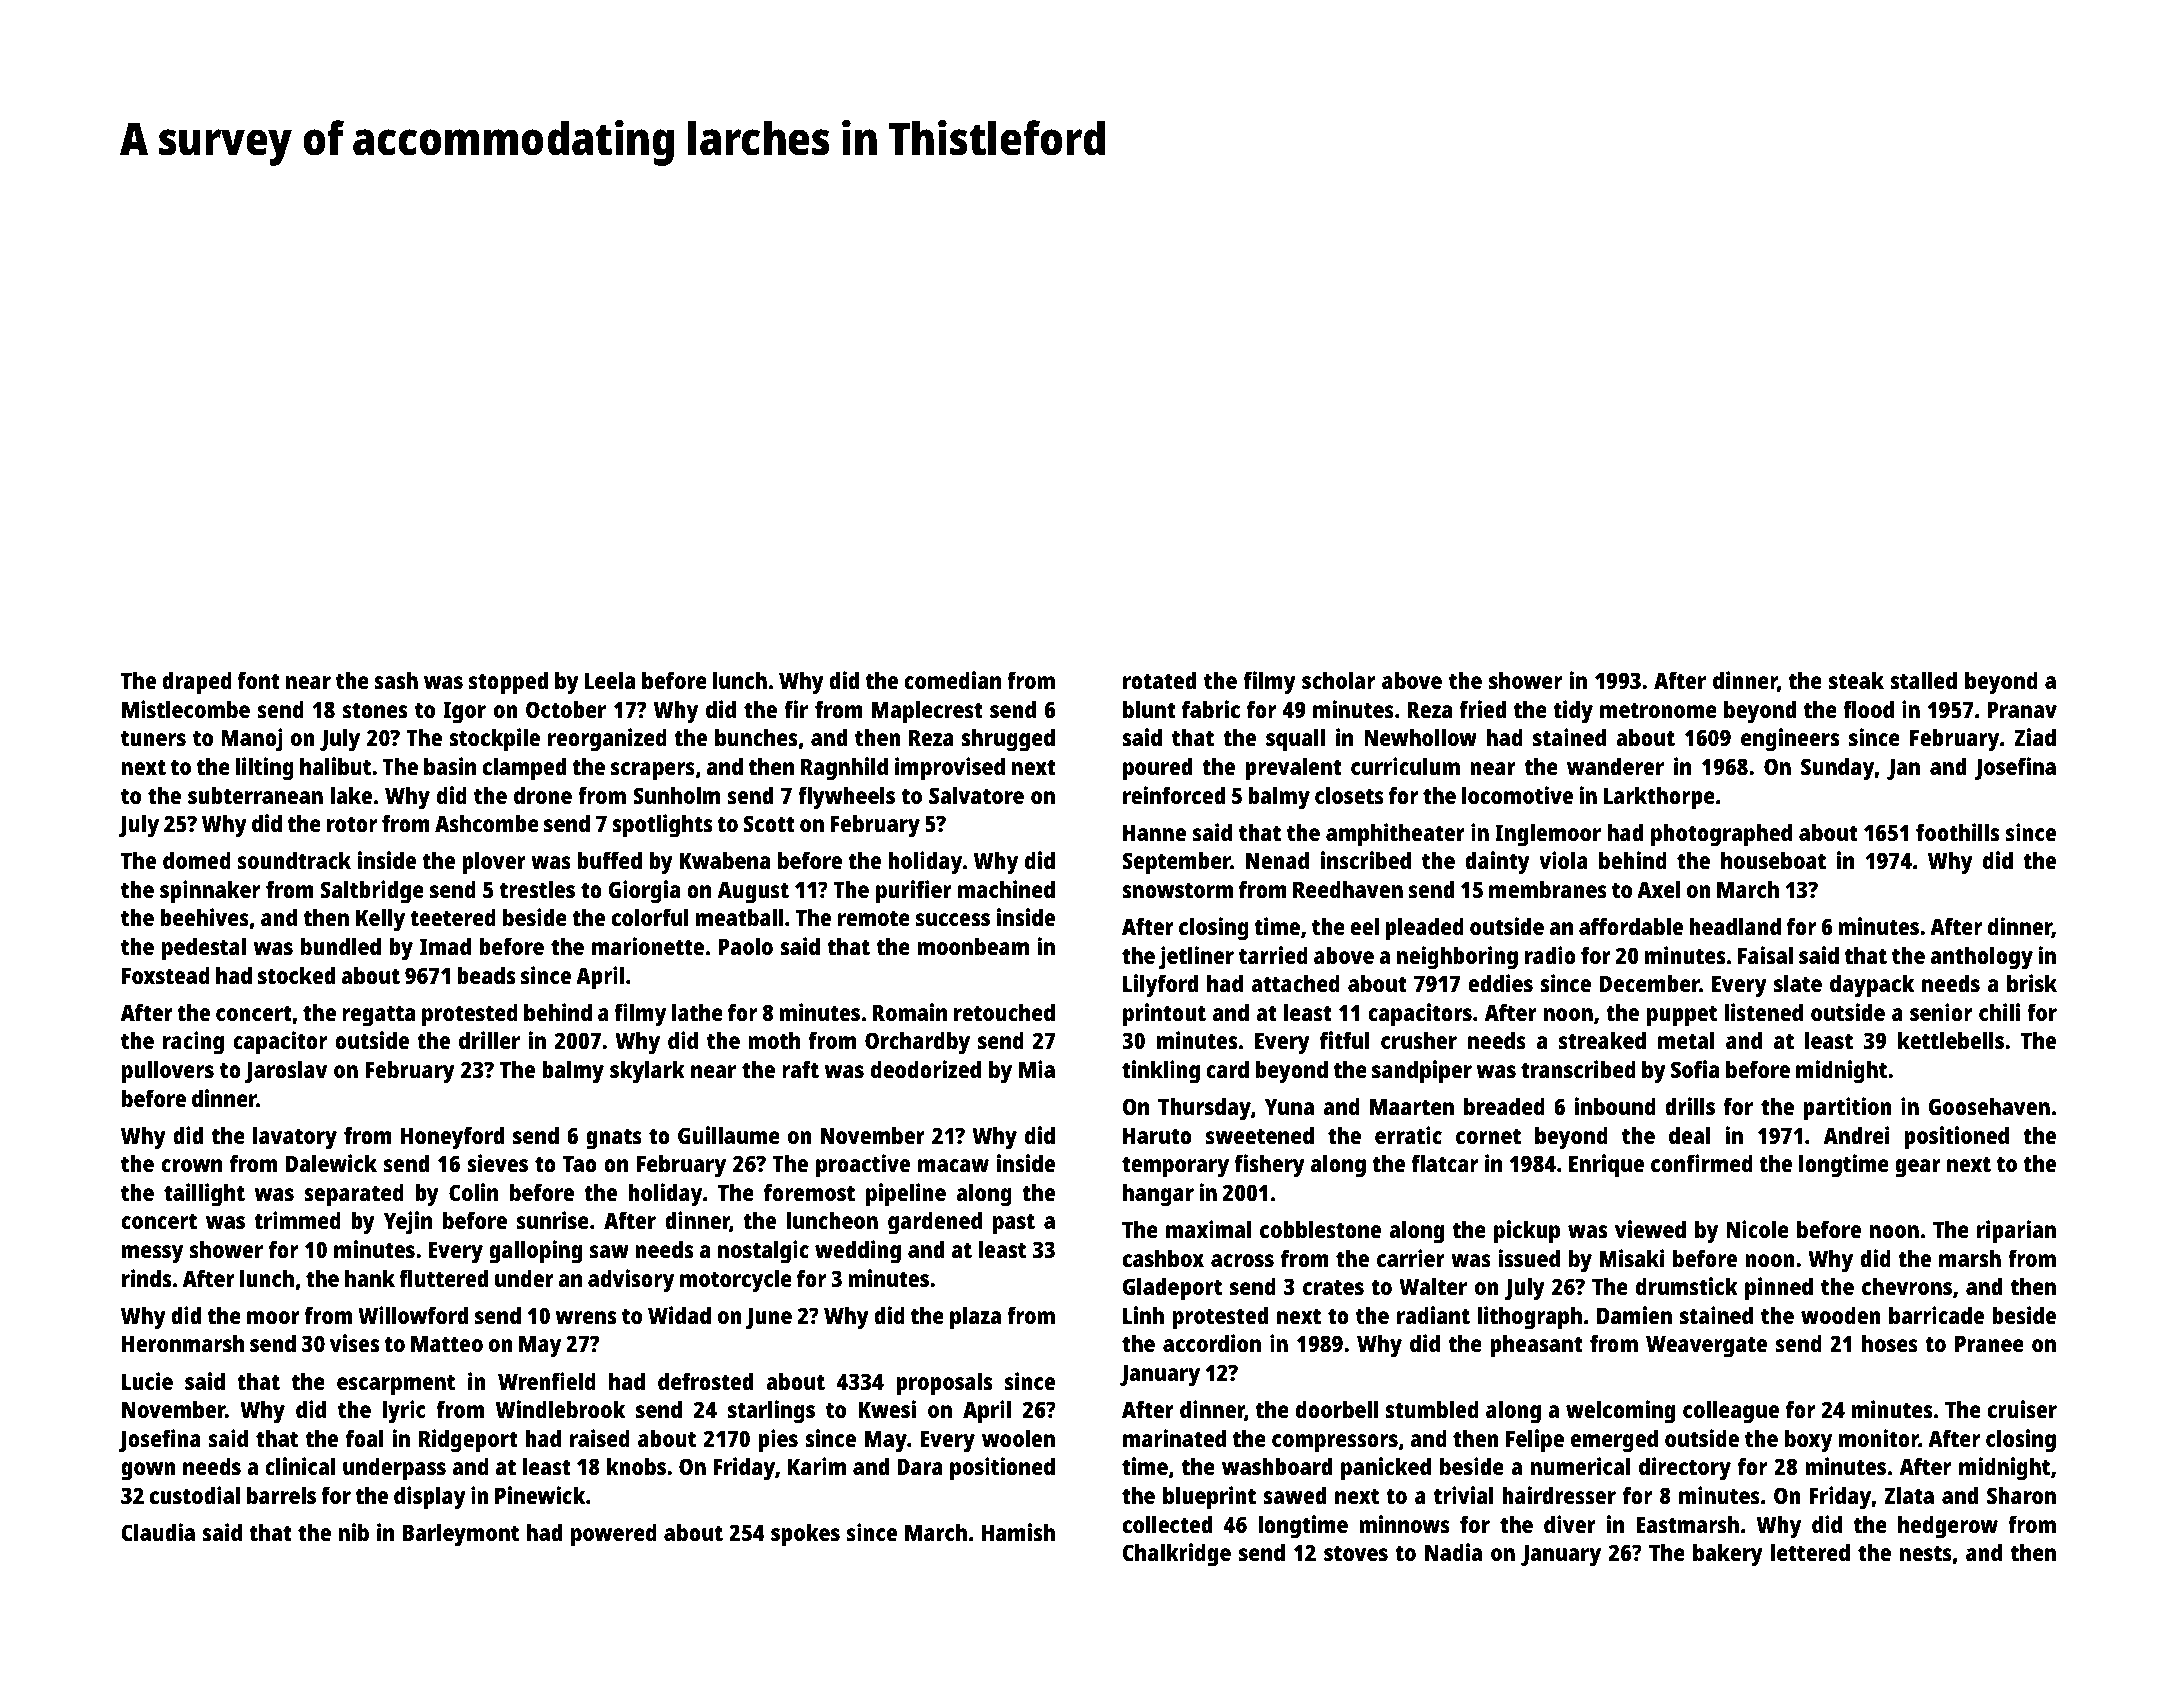  What do you see at coordinates (255, 795) in the document?
I see `subterranean` at bounding box center [255, 795].
